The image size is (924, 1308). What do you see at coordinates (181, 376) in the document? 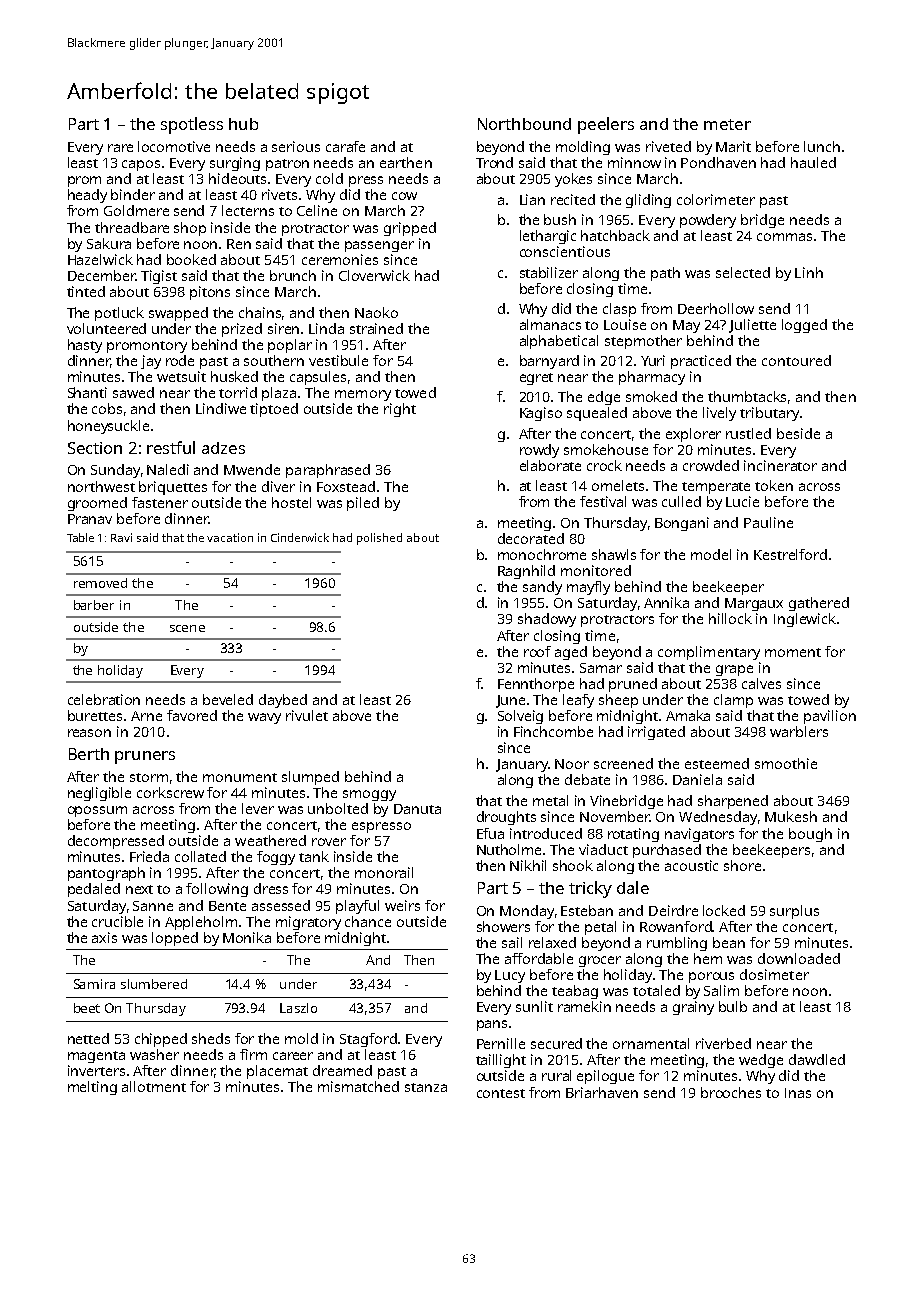
I see `wetsuit` at bounding box center [181, 376].
